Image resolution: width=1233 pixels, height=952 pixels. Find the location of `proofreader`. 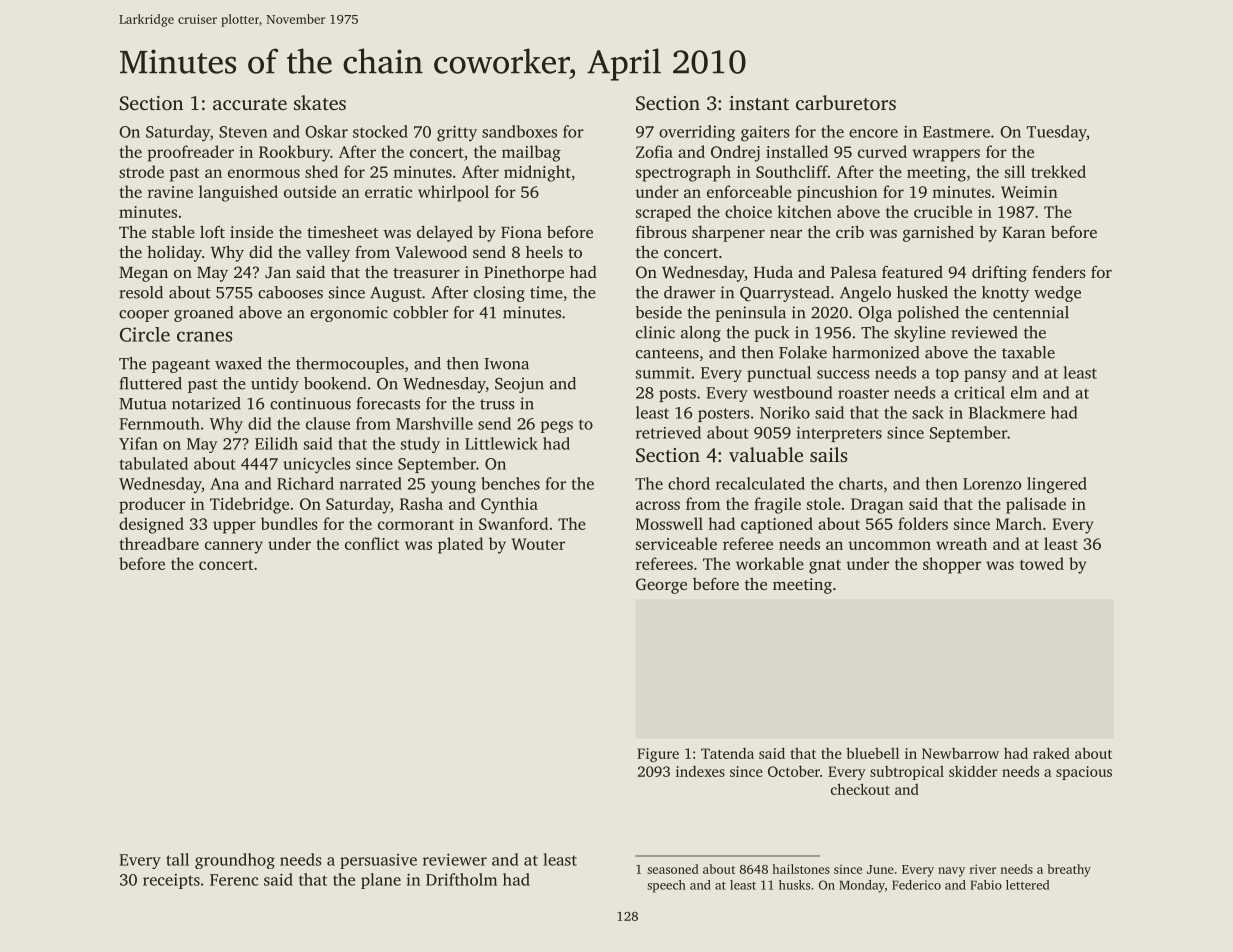

proofreader is located at coordinates (191, 153).
